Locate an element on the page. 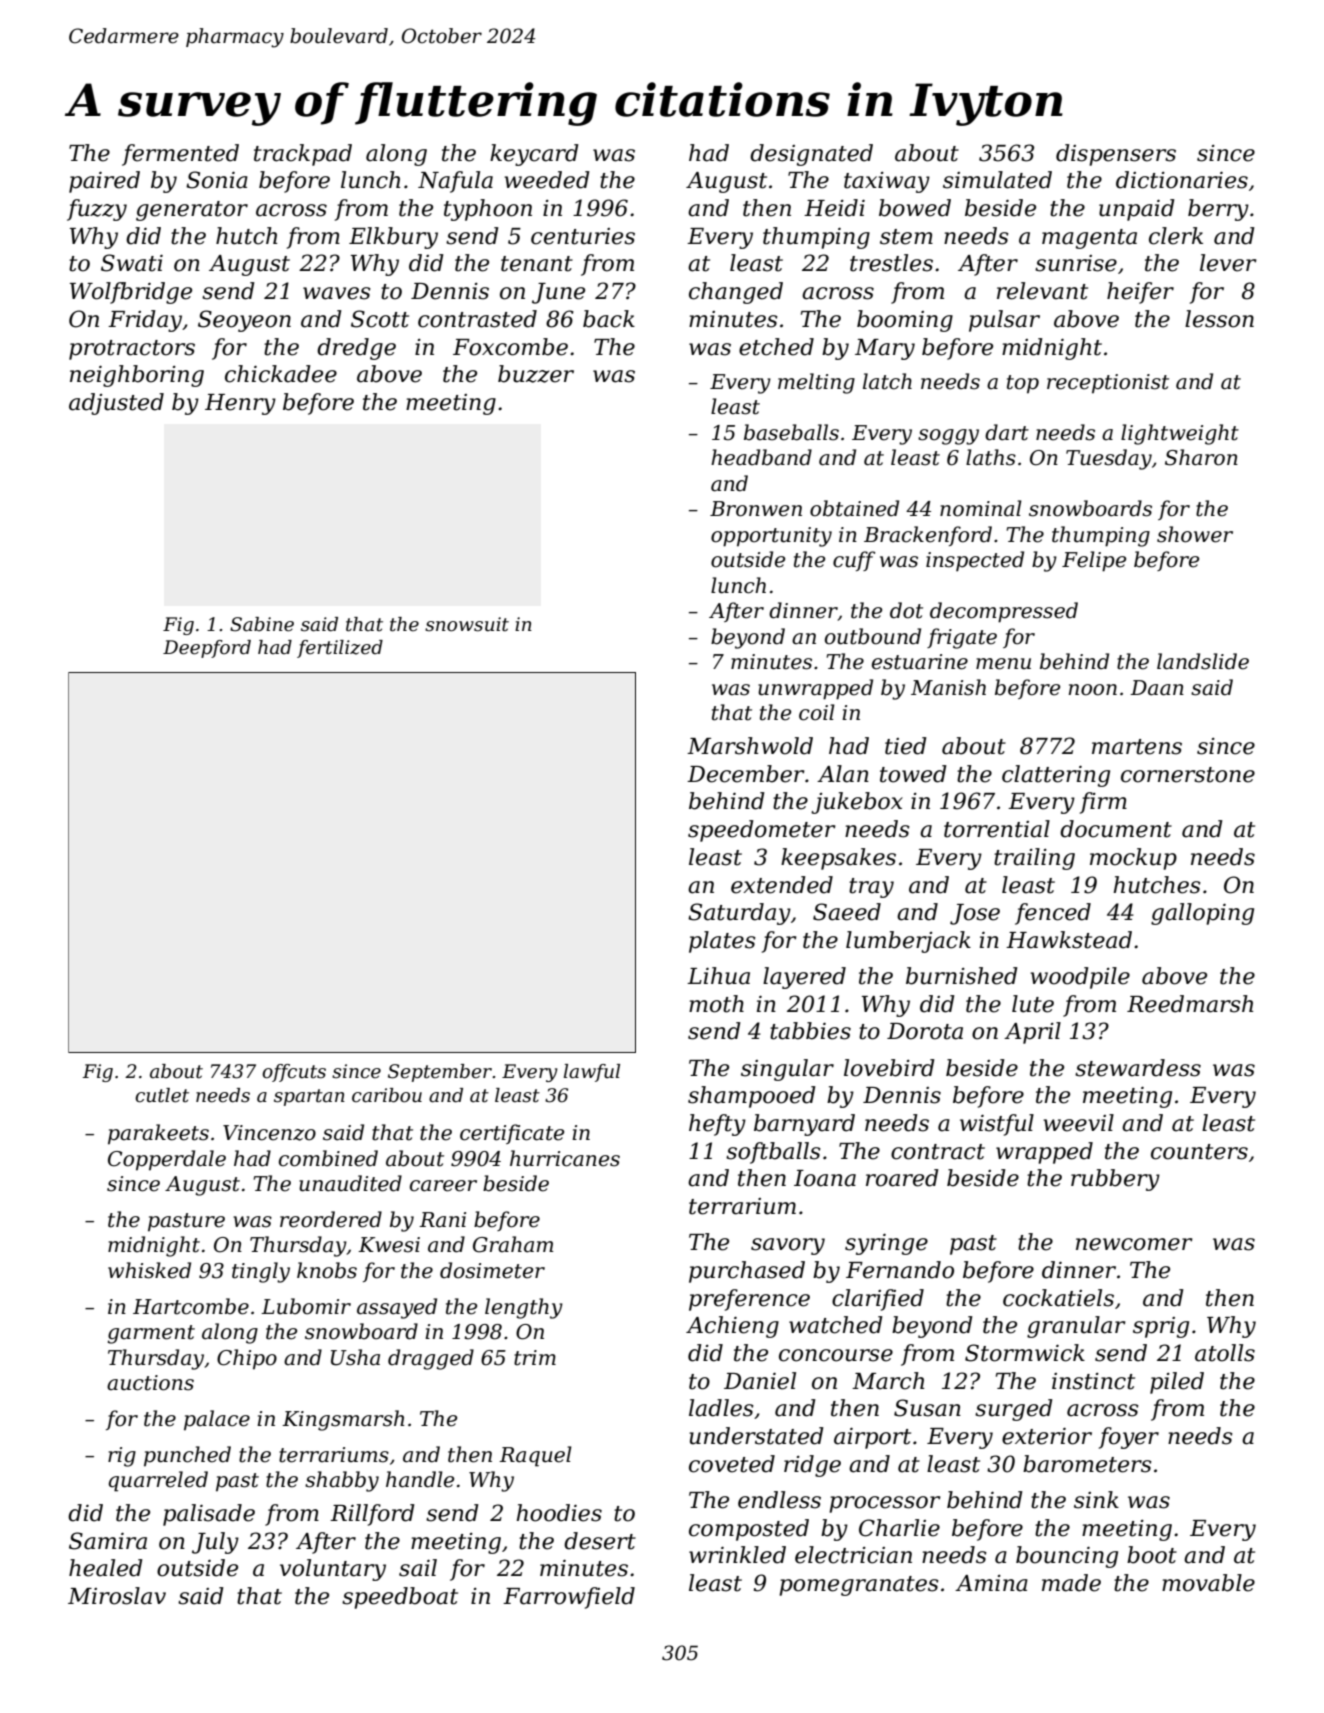 This document has height=1713, width=1324. Vincenzo is located at coordinates (269, 1133).
